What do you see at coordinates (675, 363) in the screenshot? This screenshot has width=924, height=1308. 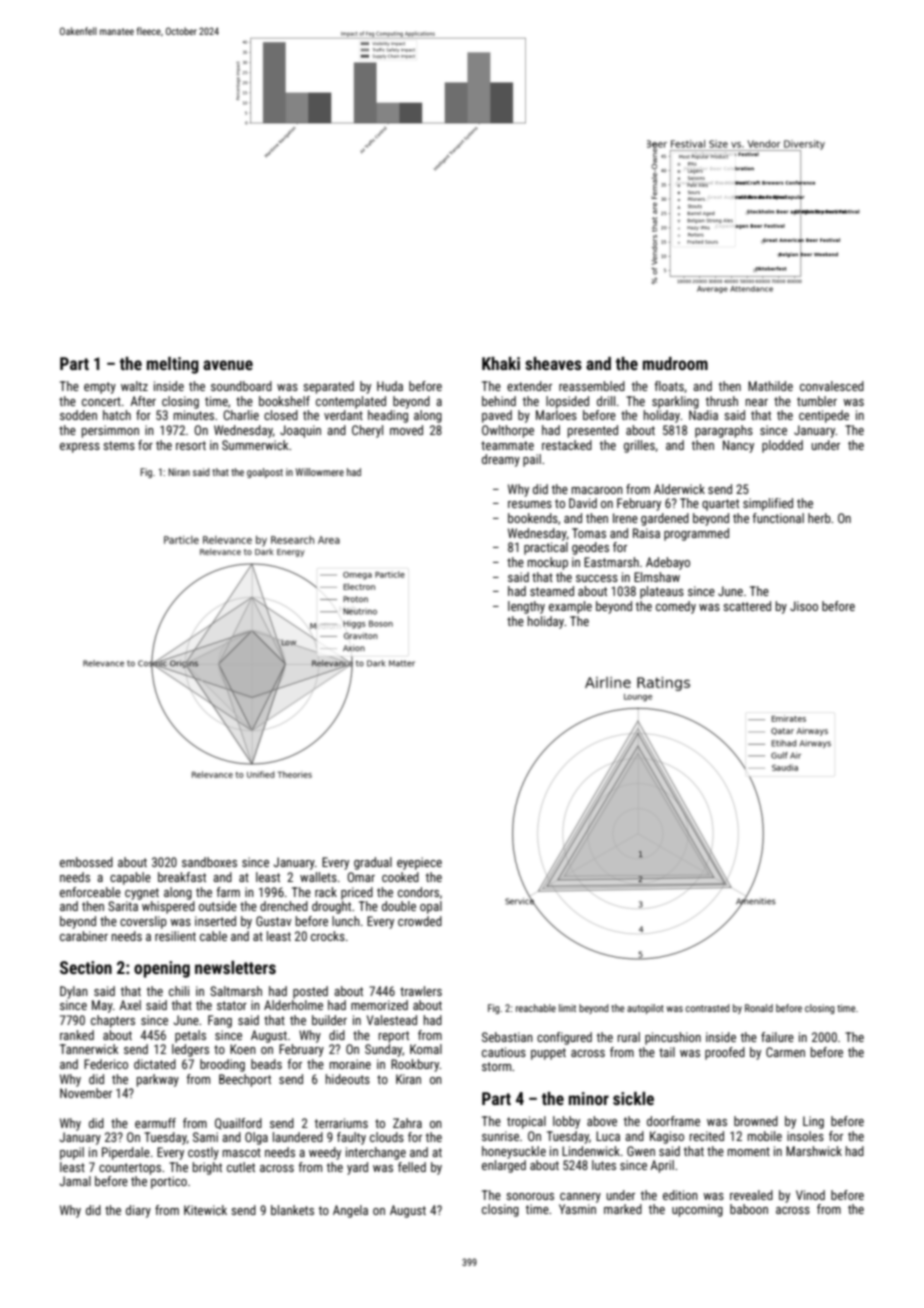 I see `mudroom` at bounding box center [675, 363].
